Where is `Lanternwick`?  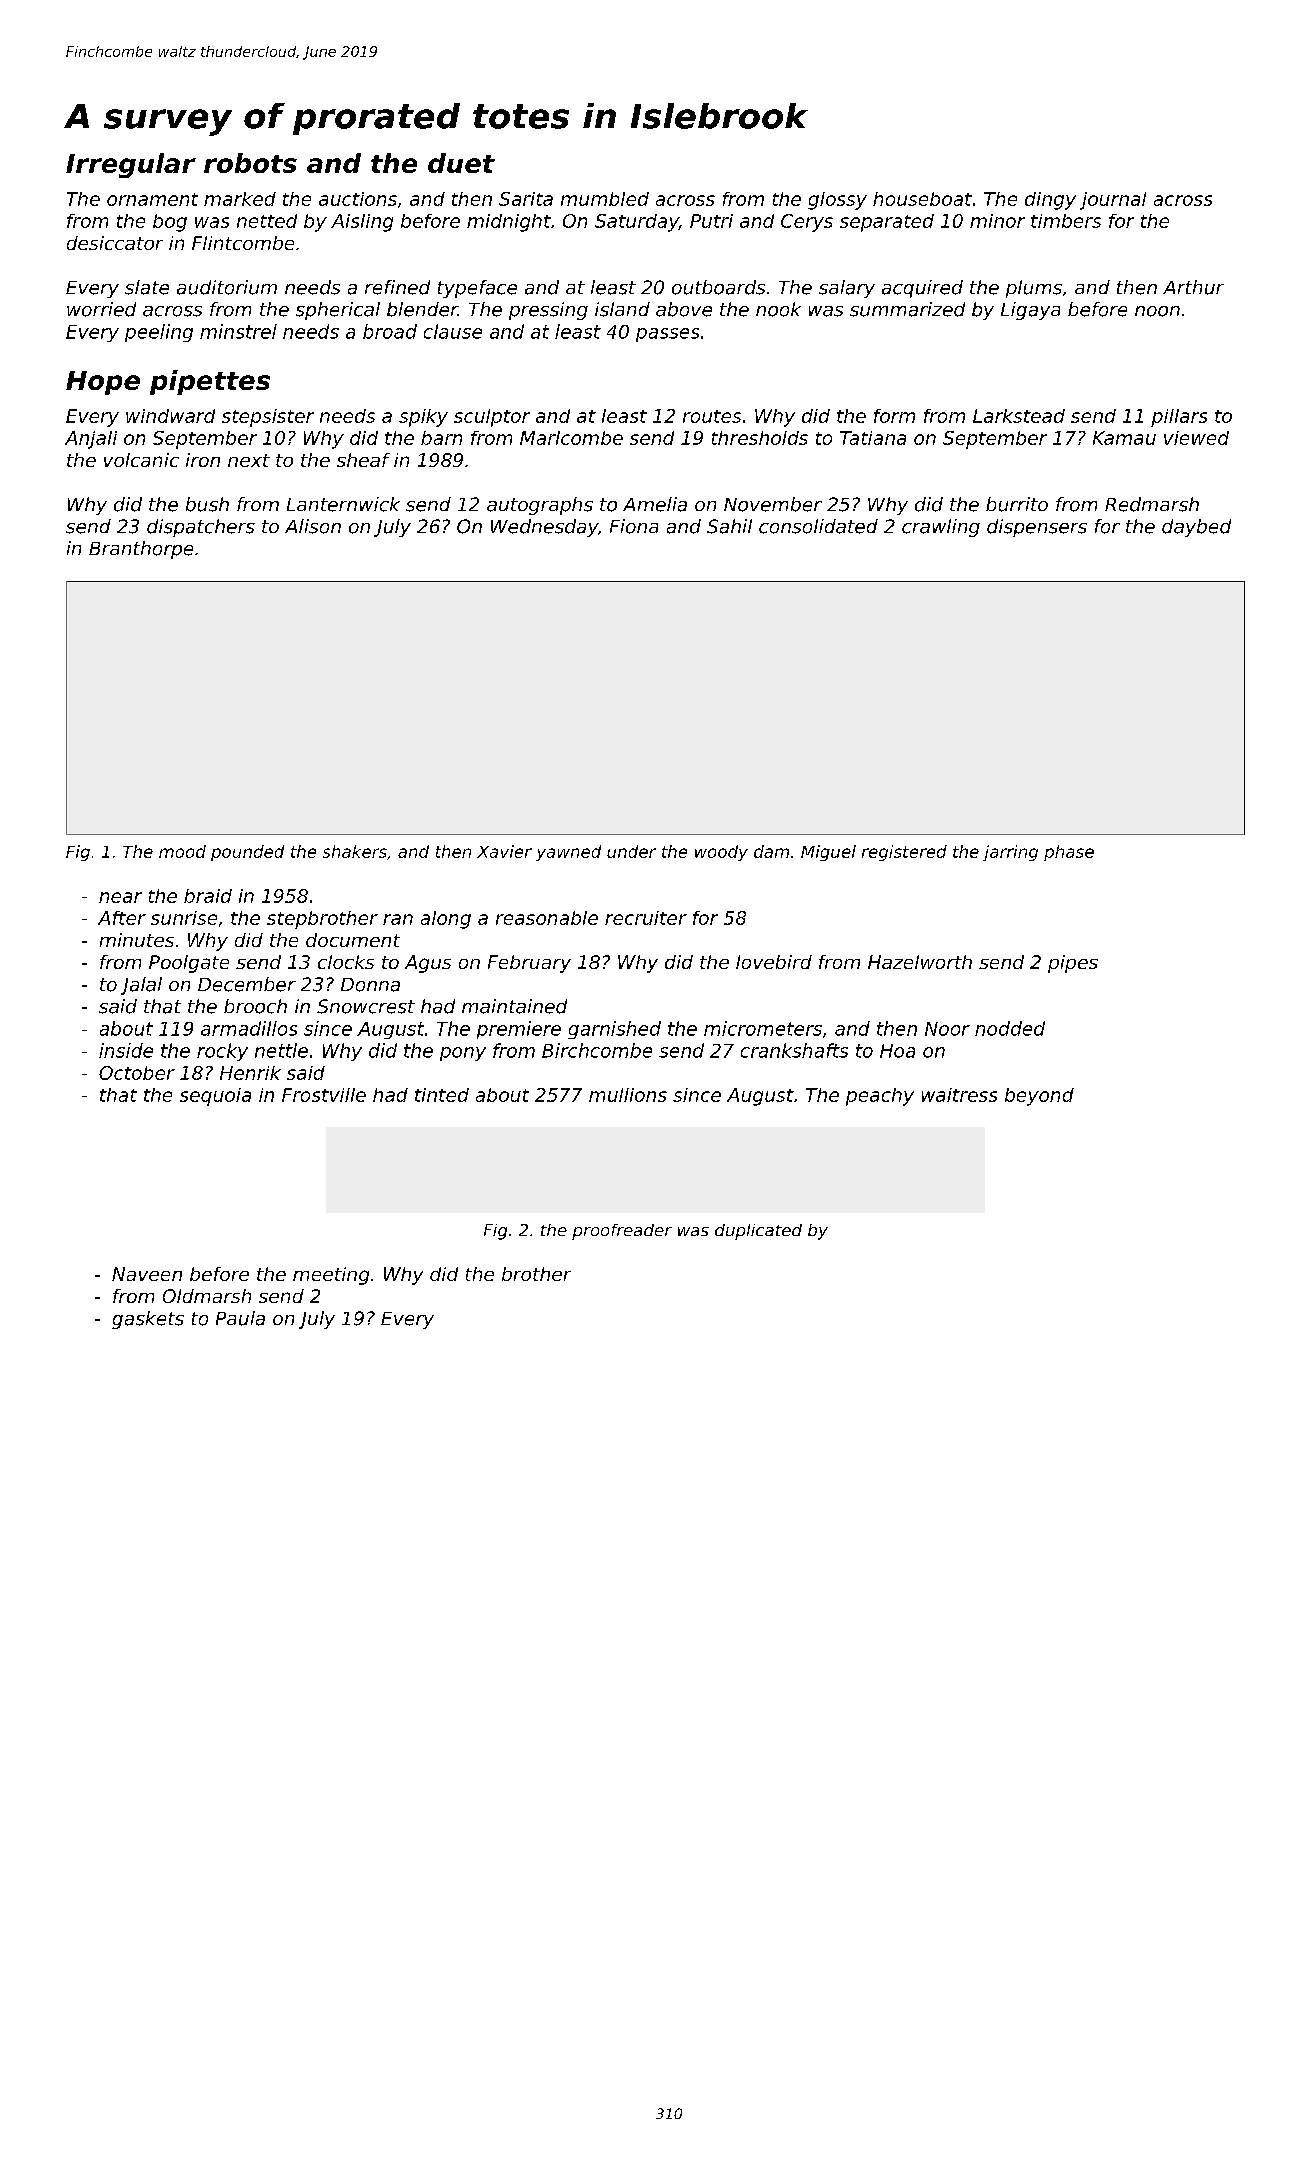
Lanternwick is located at coordinates (343, 504).
